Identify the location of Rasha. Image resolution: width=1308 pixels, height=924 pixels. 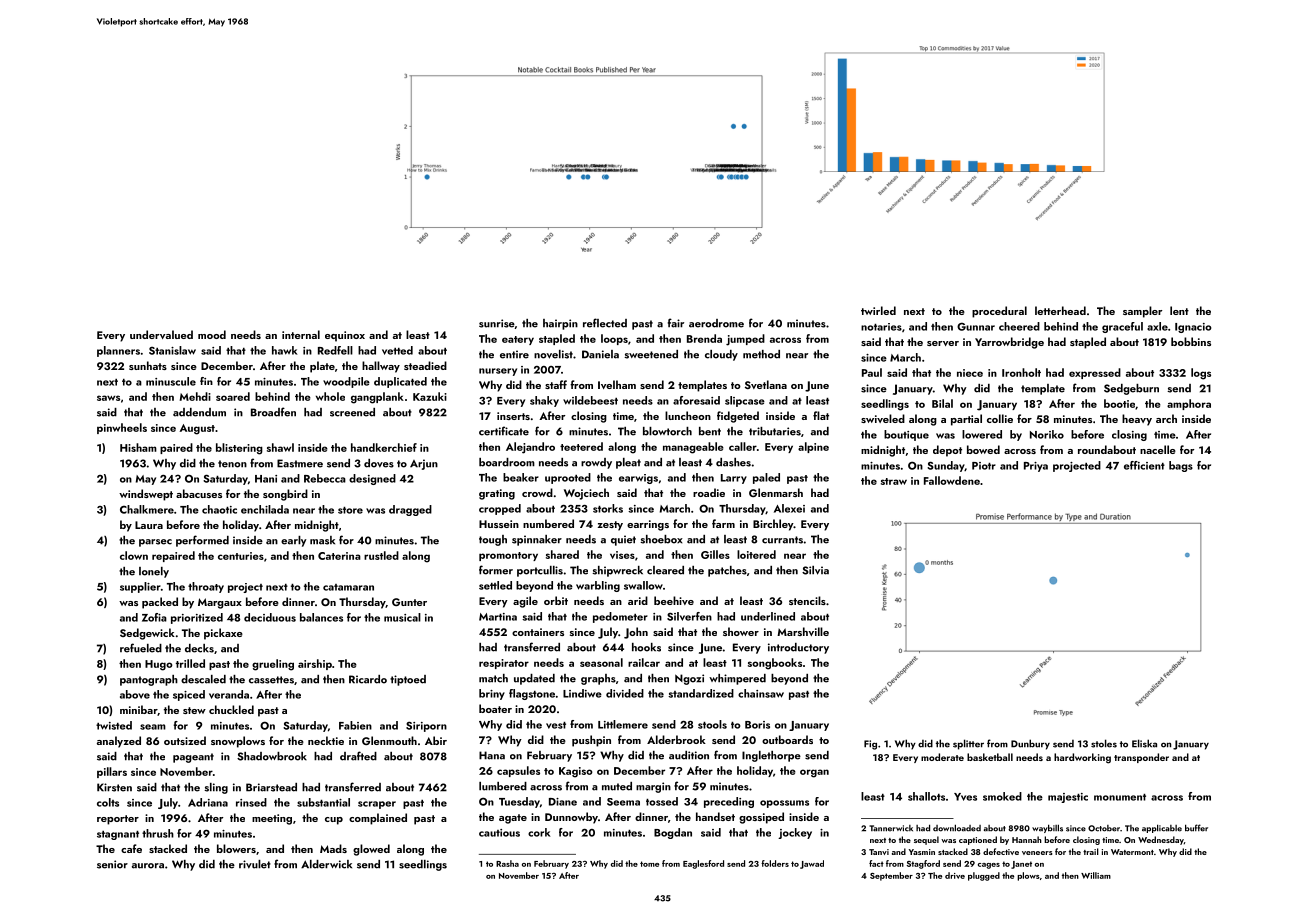
(507, 863).
